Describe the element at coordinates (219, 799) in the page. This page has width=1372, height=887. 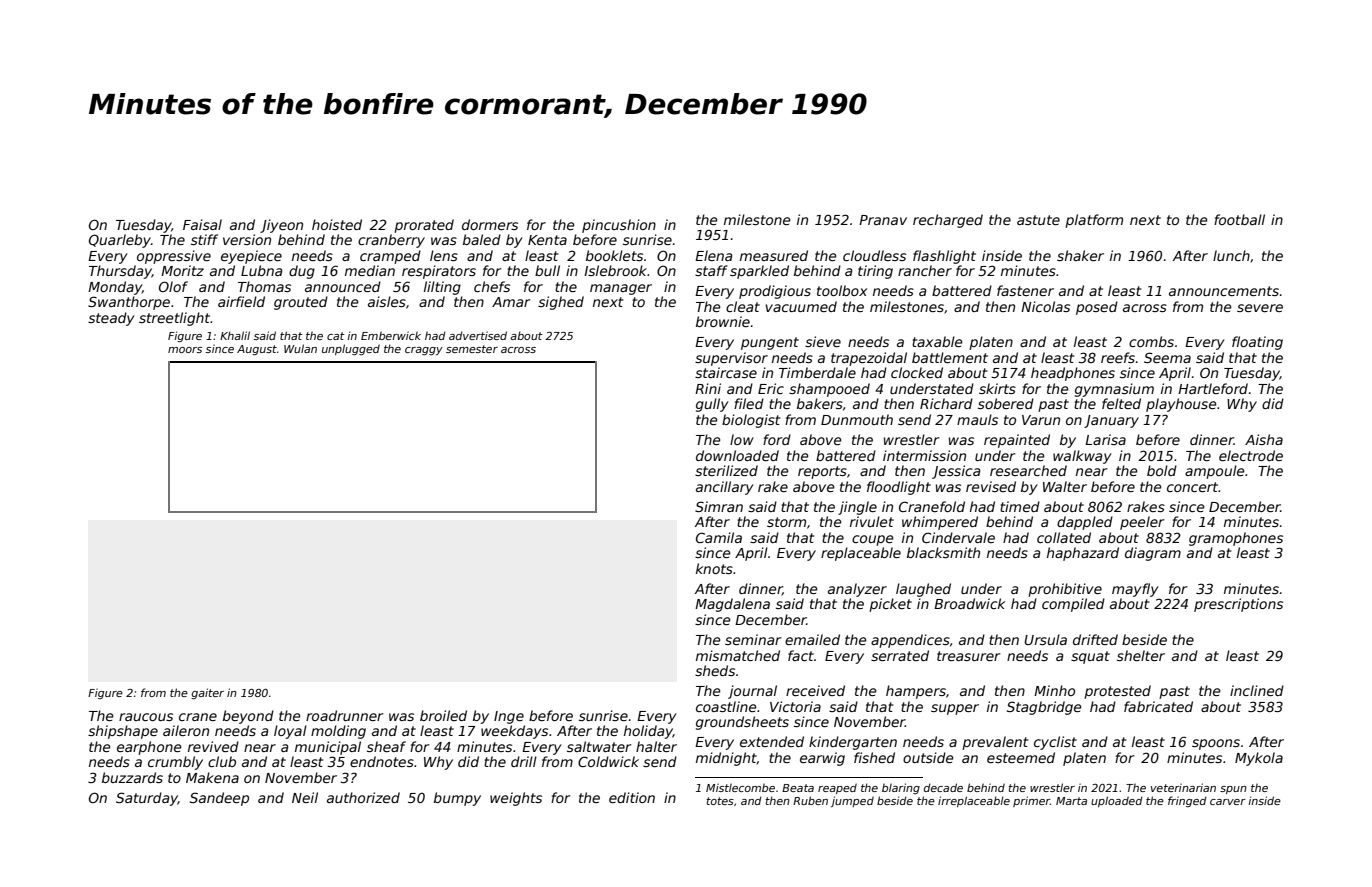
I see `Sandeep` at that location.
